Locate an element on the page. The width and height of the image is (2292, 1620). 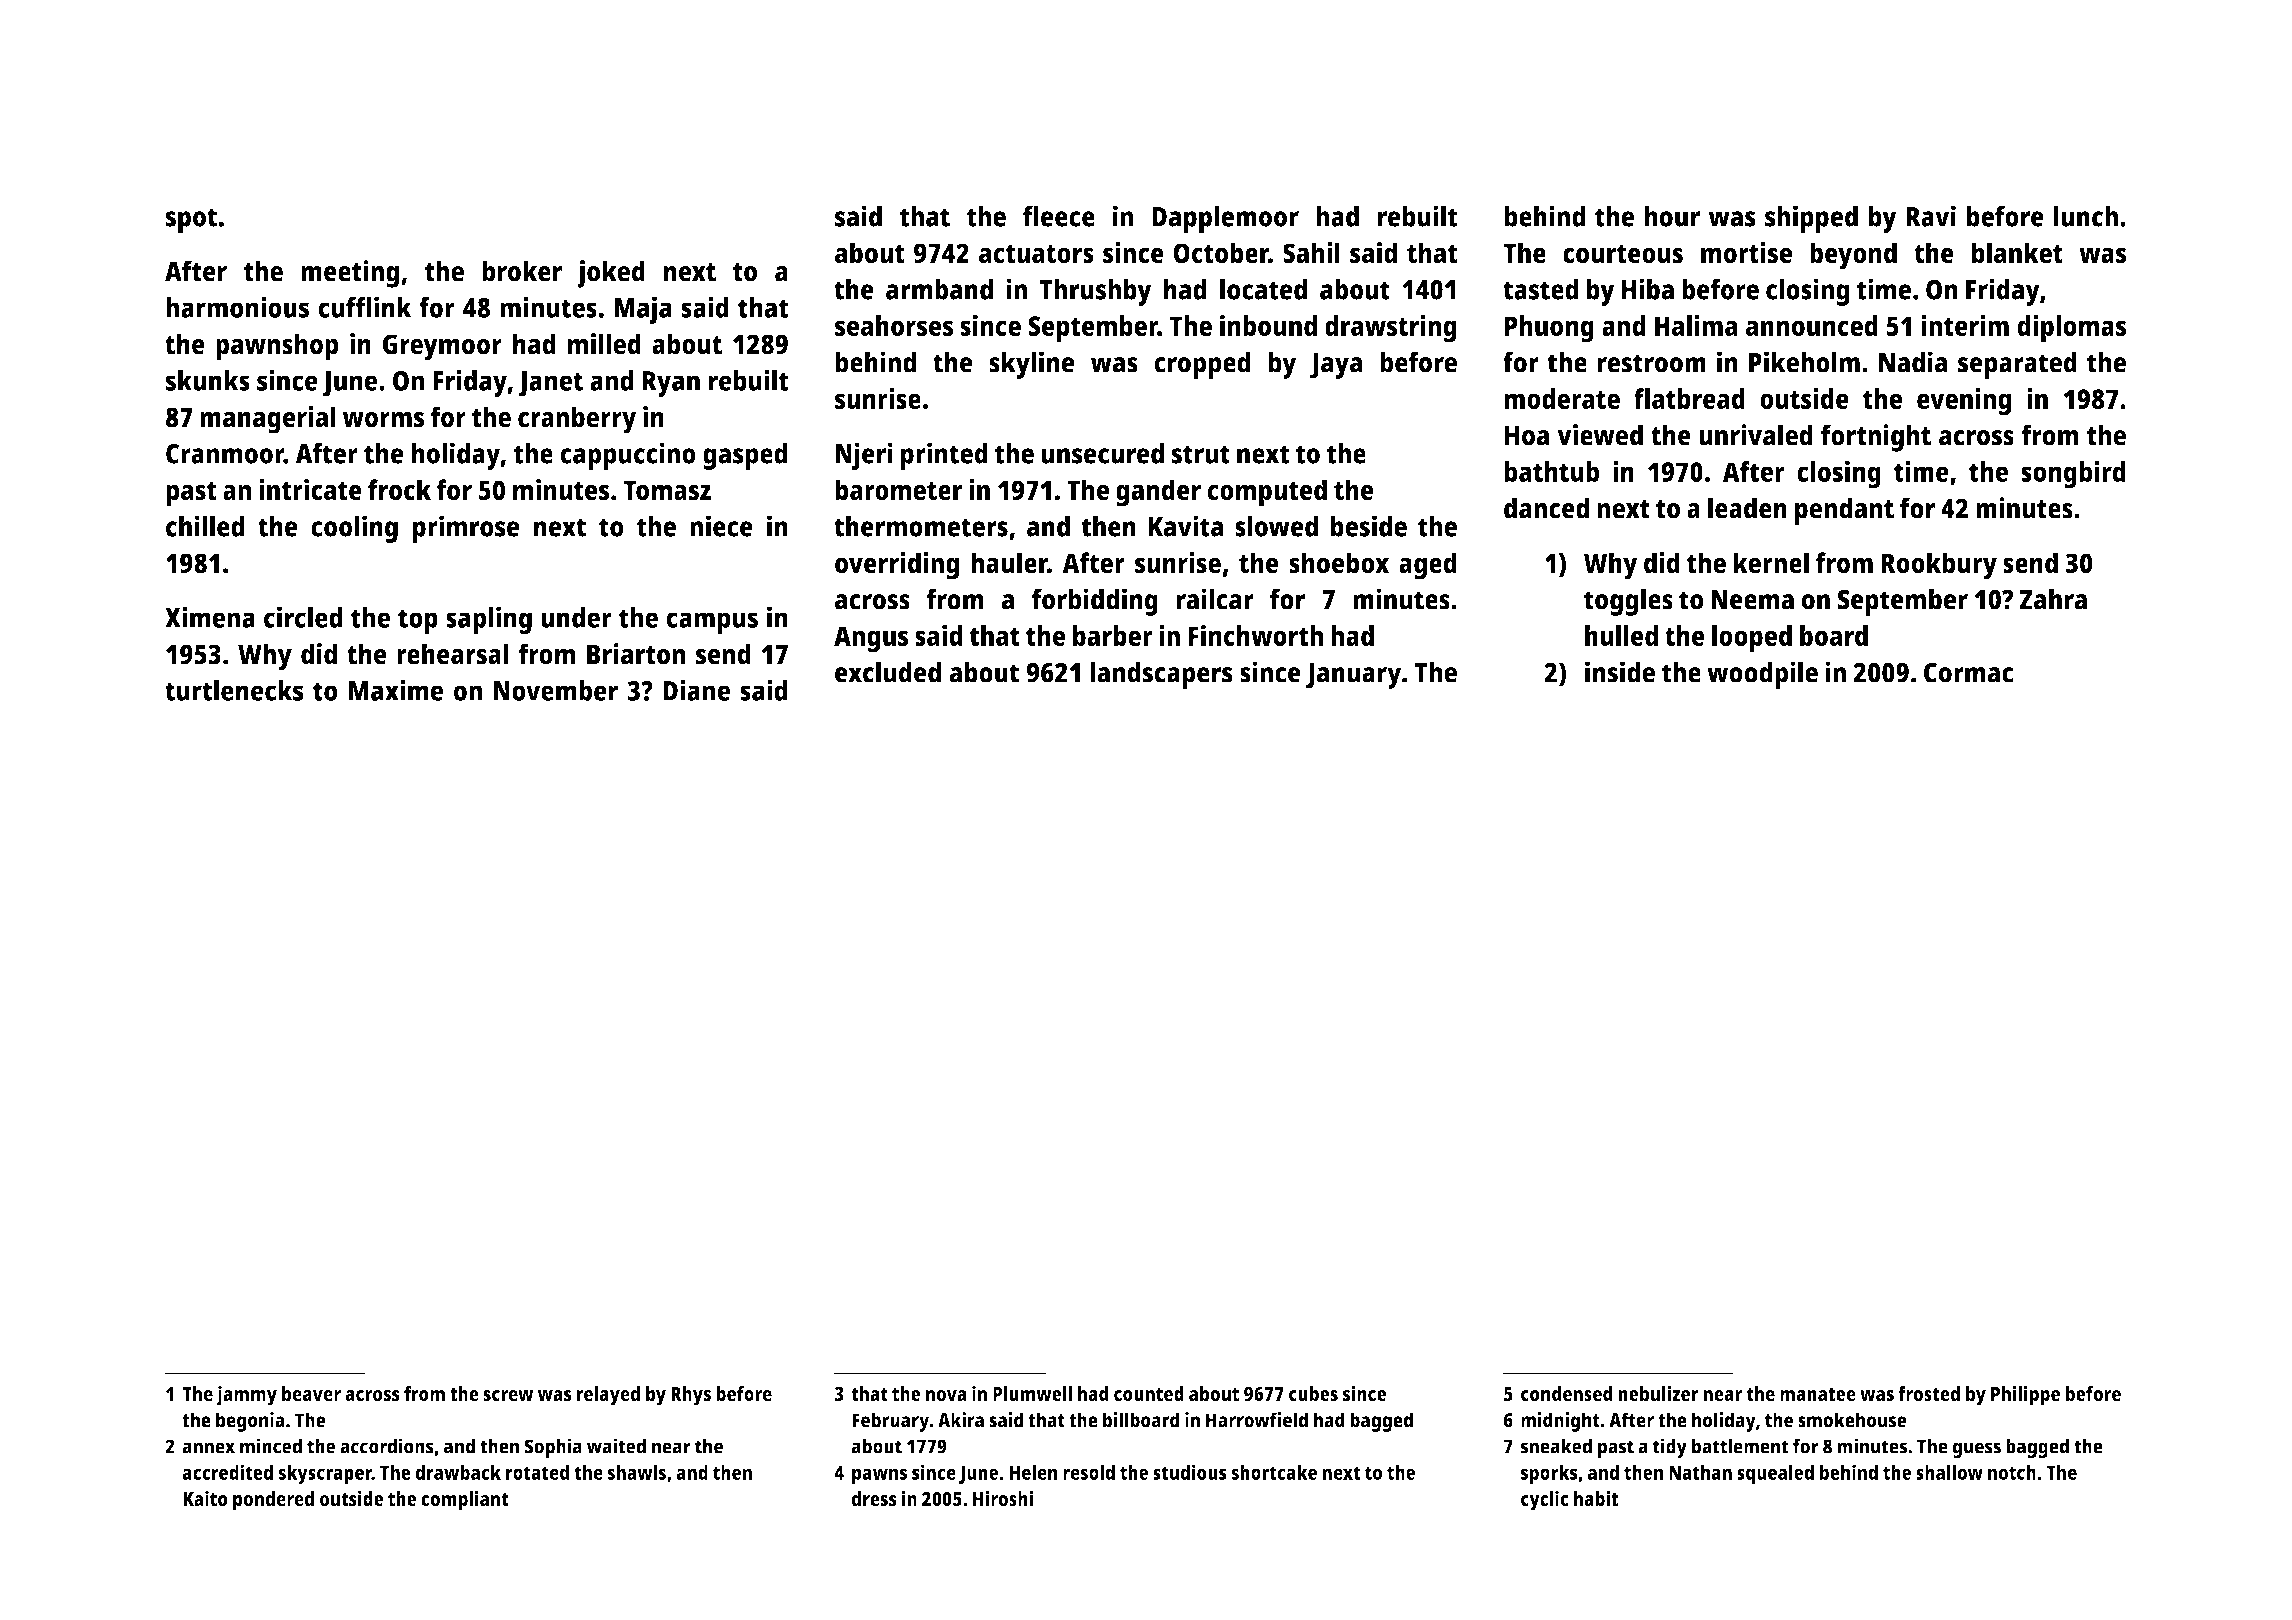
Dapplemoor is located at coordinates (1225, 219).
